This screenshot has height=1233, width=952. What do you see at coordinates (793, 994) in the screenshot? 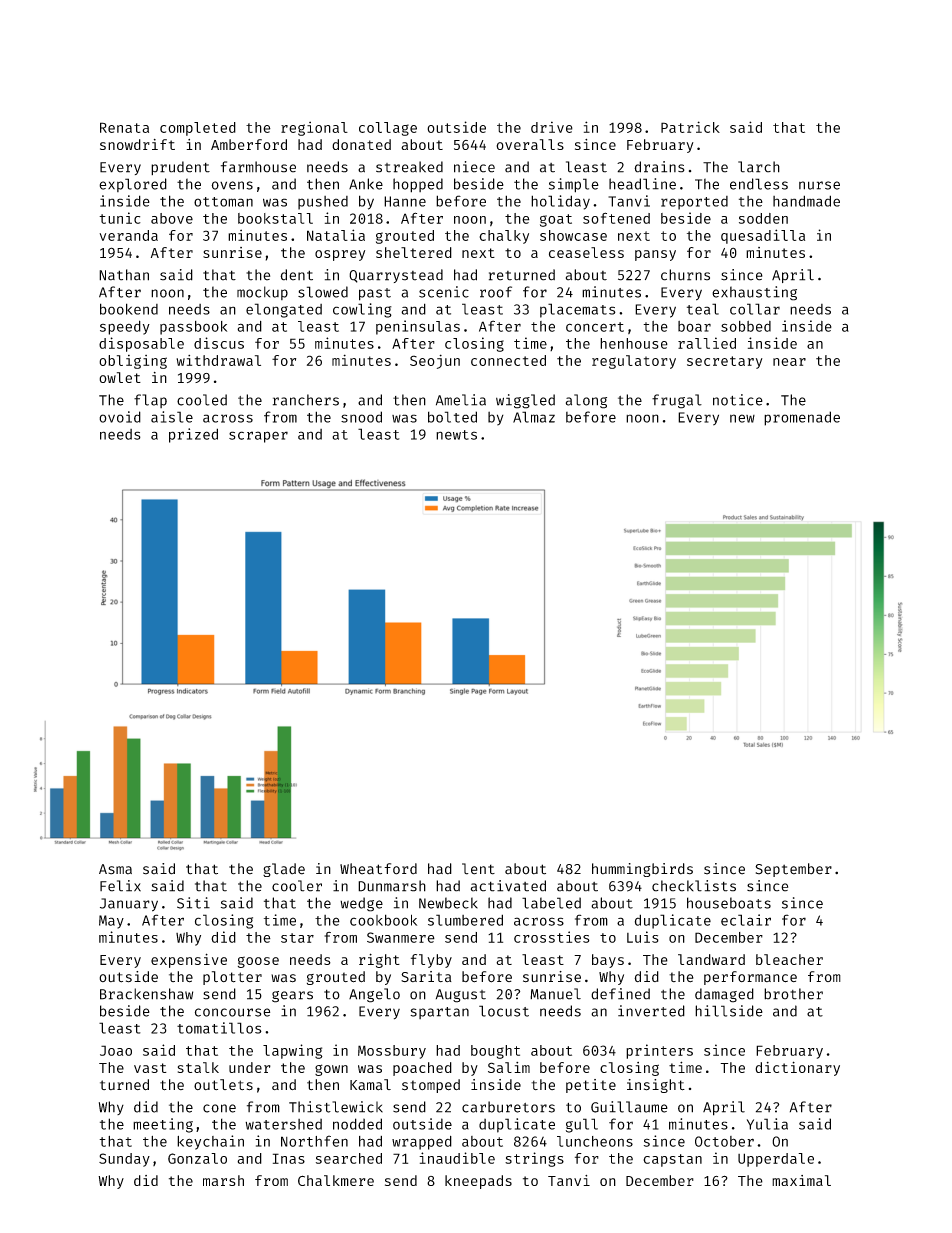
I see `brother` at bounding box center [793, 994].
